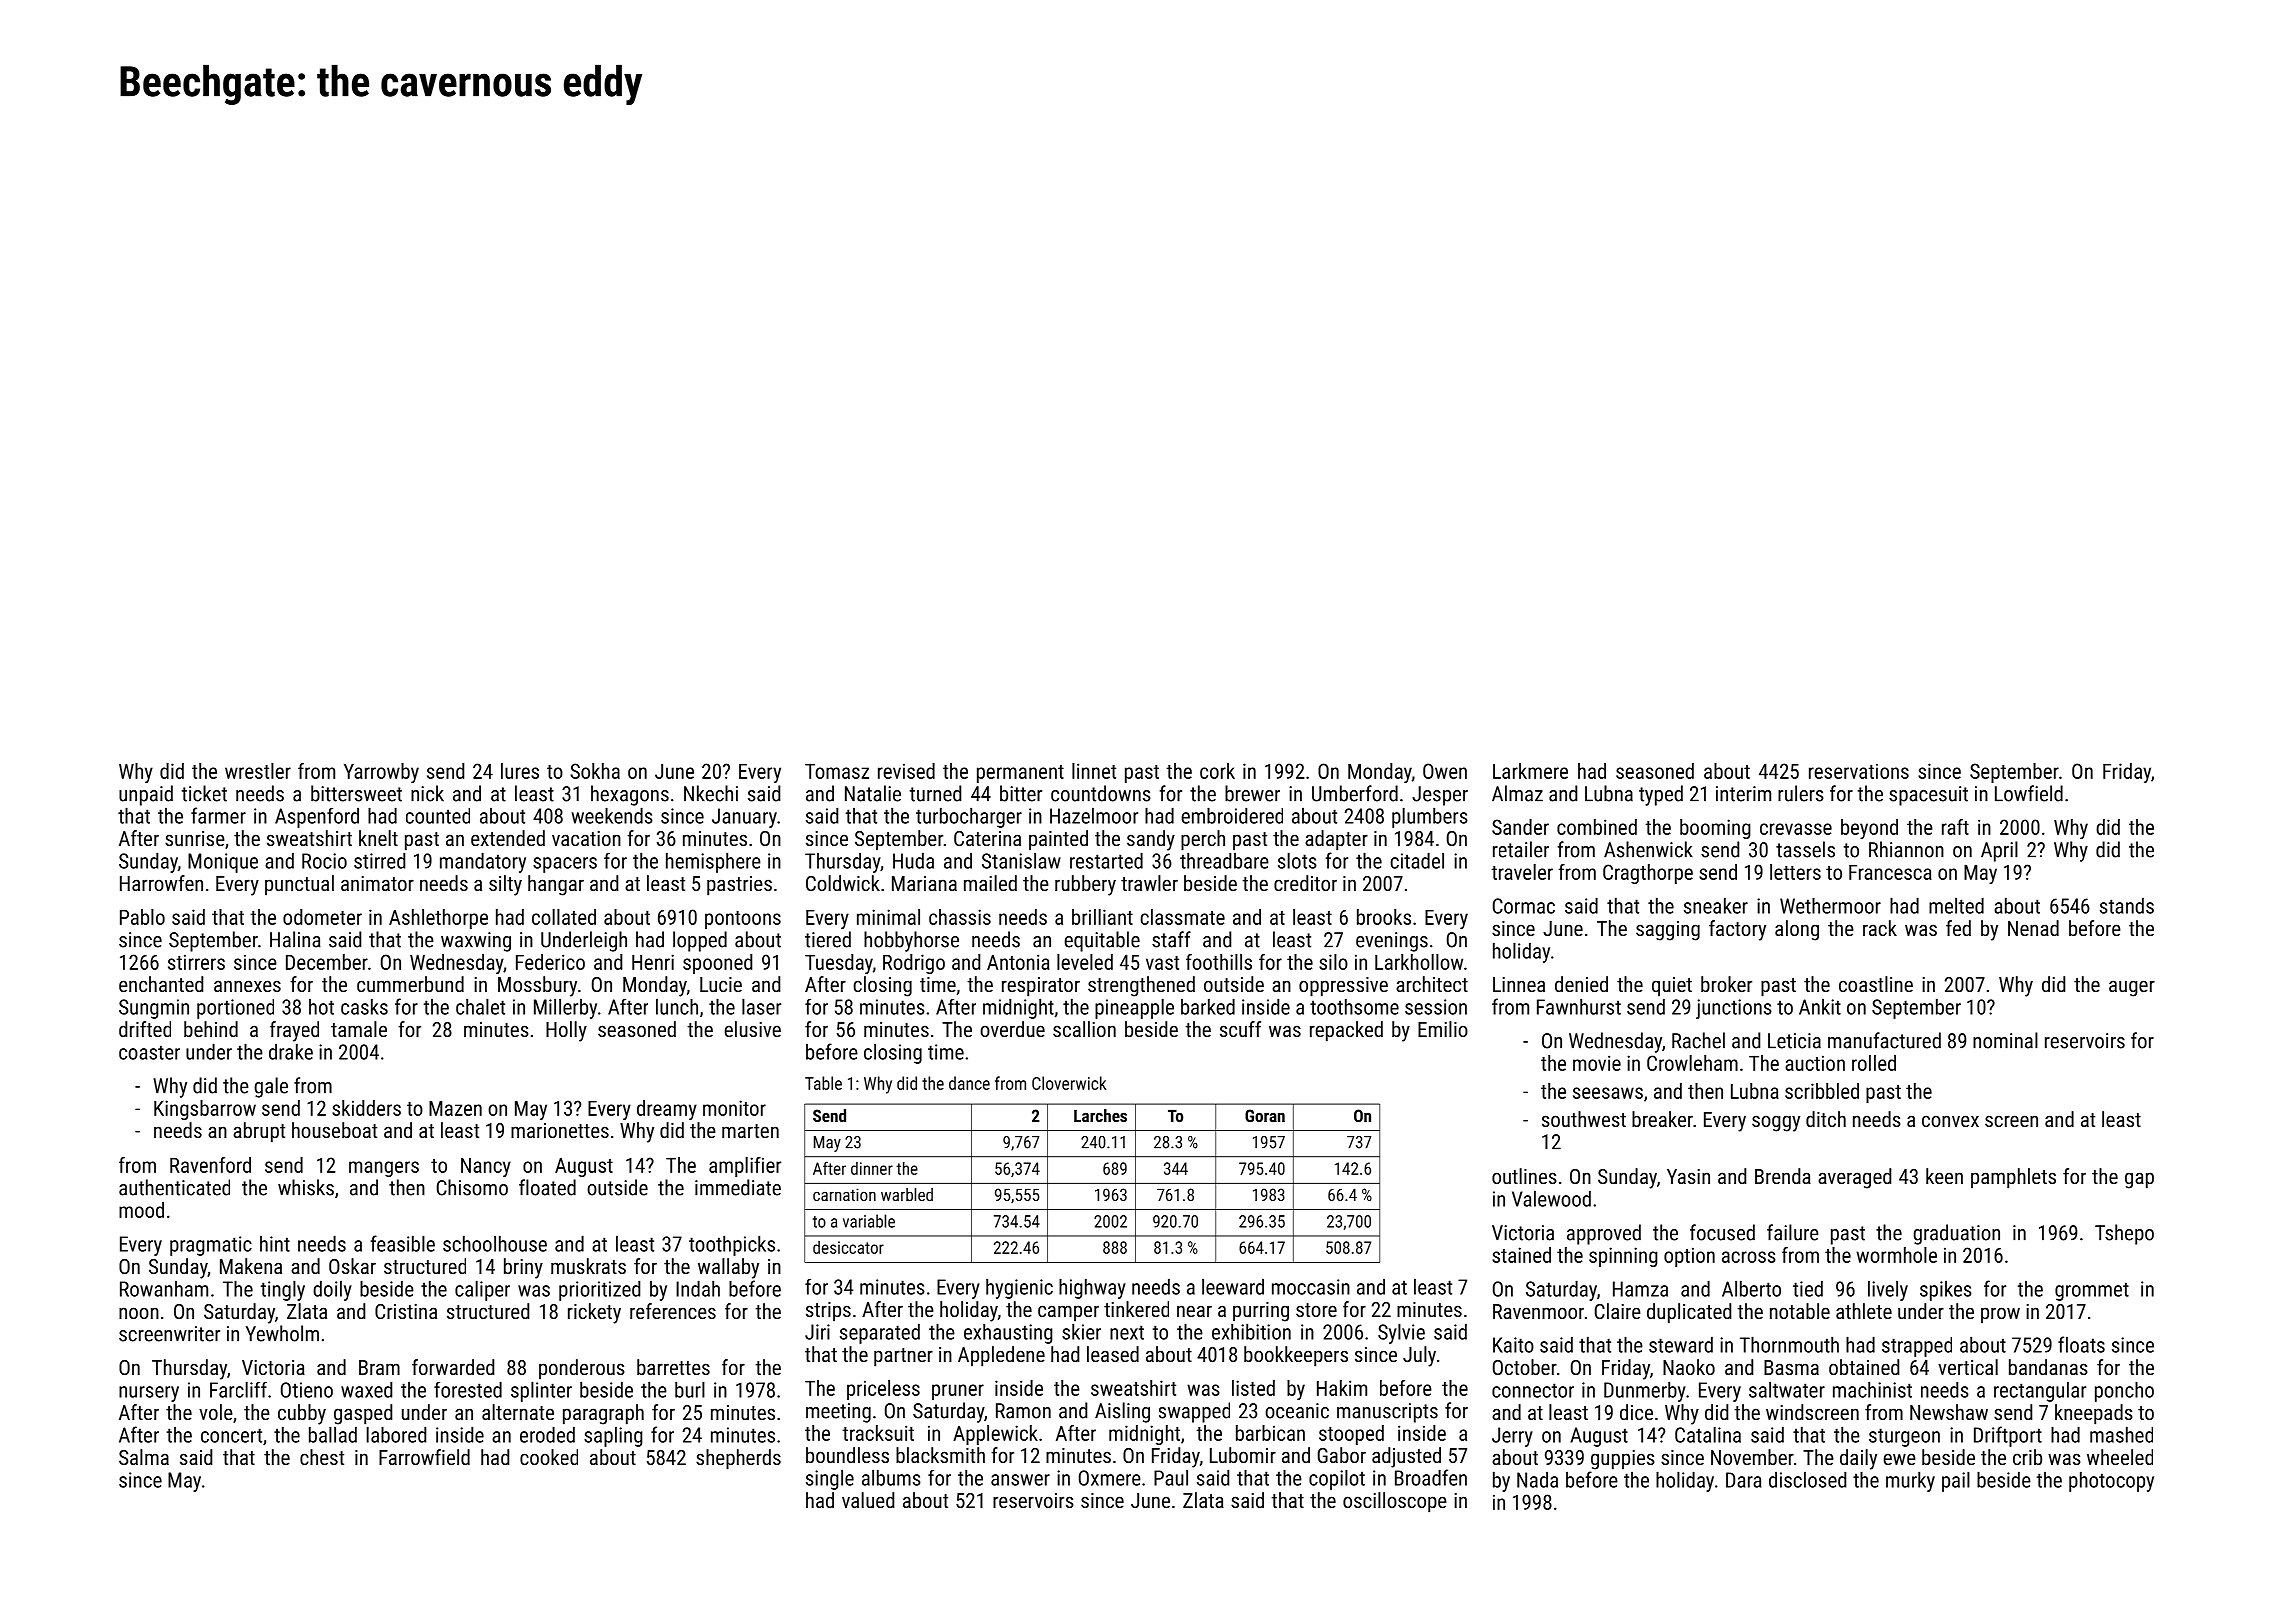  What do you see at coordinates (144, 1457) in the page?
I see `Salma` at bounding box center [144, 1457].
